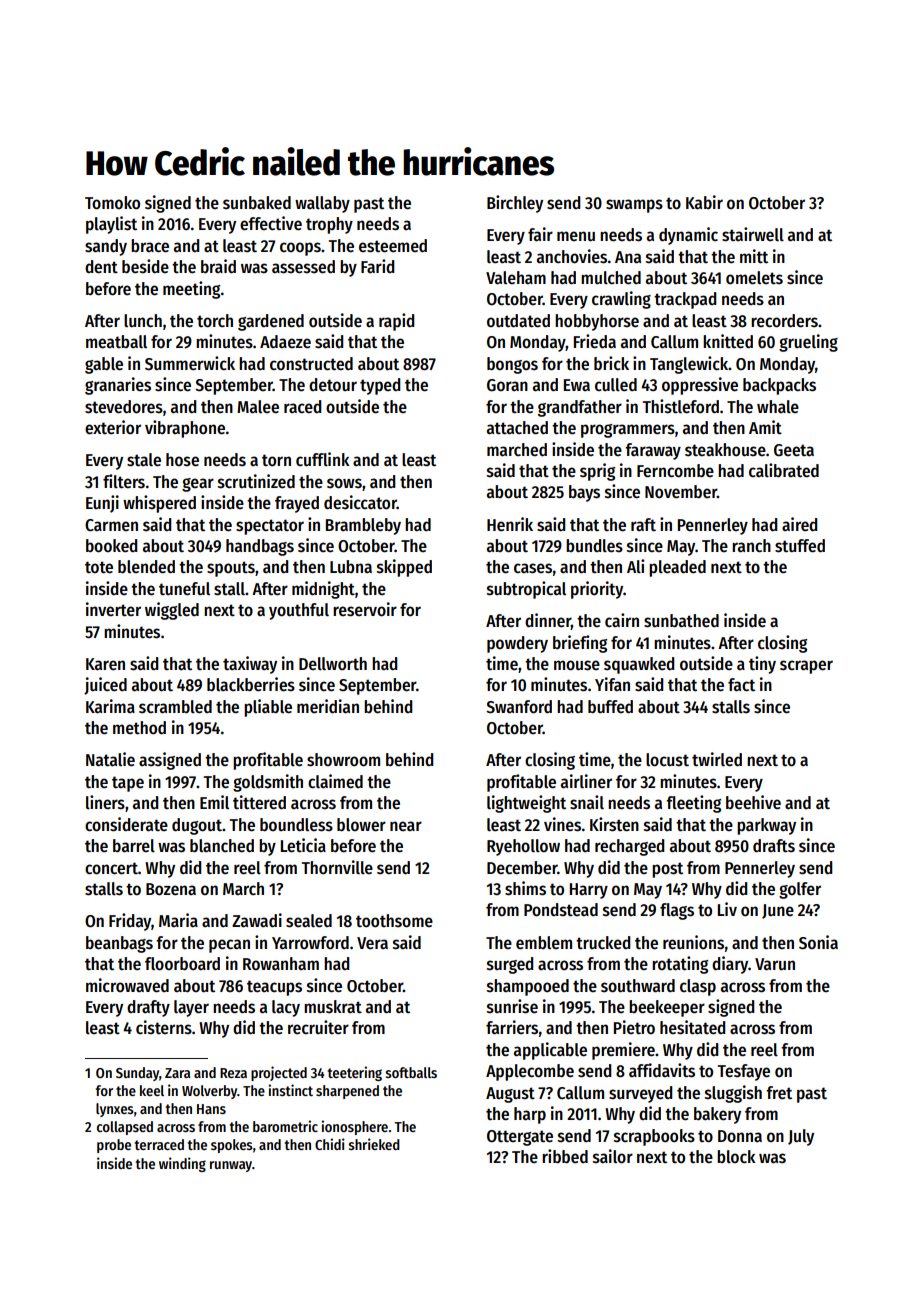 This screenshot has height=1314, width=924. I want to click on considerate, so click(126, 824).
